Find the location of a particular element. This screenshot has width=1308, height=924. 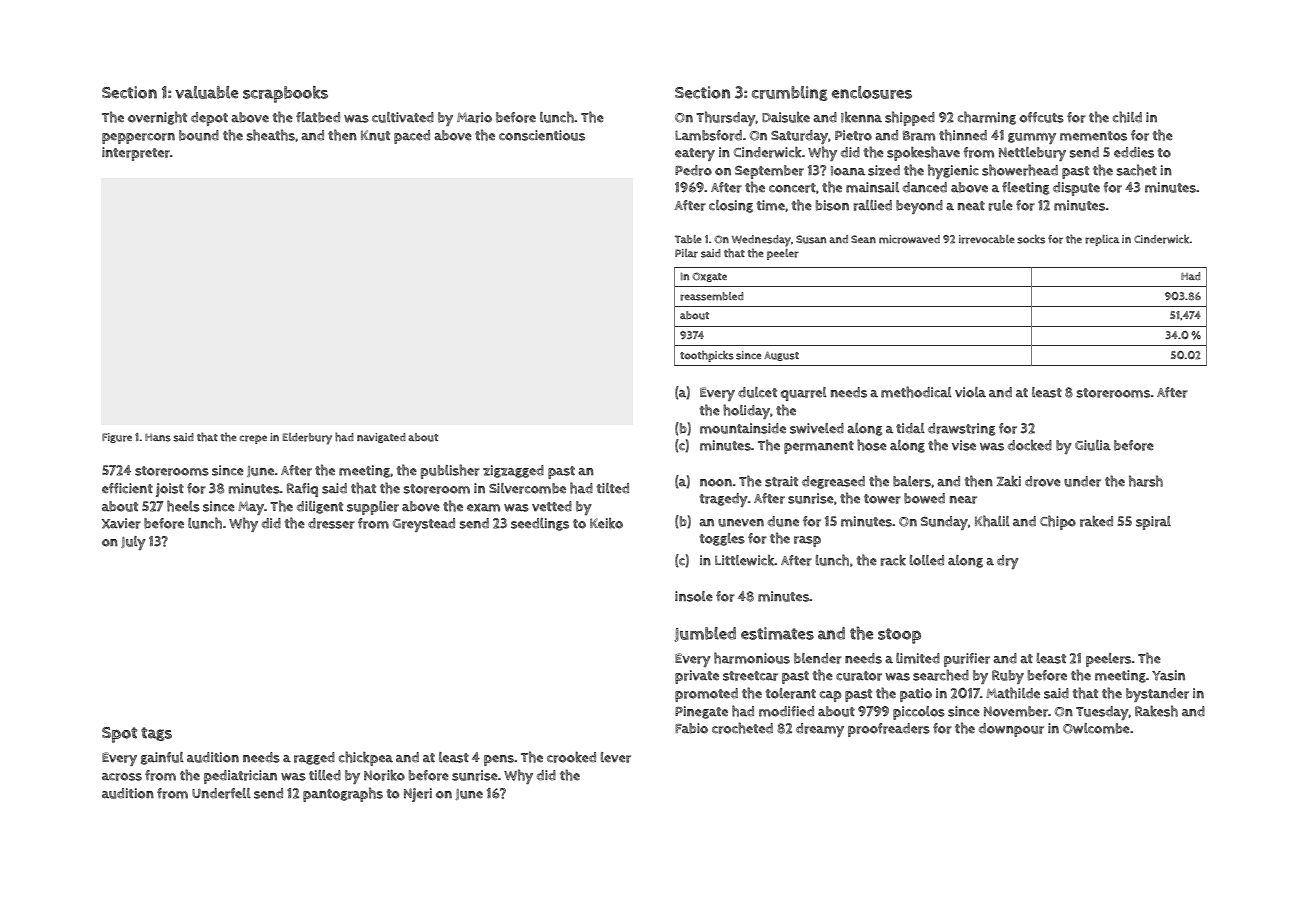

dry is located at coordinates (1008, 562).
